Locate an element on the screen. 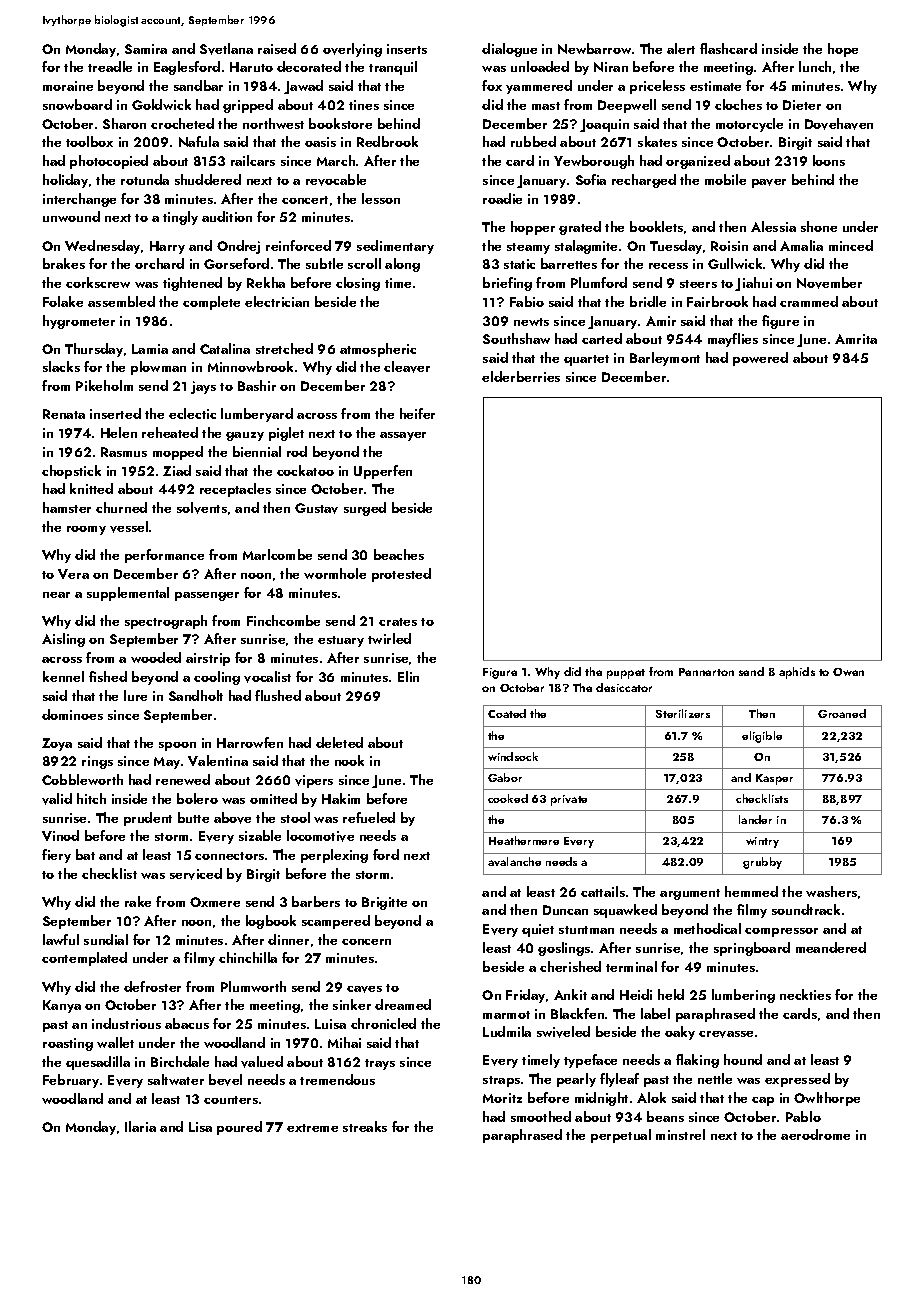 Image resolution: width=924 pixels, height=1308 pixels. valid is located at coordinates (57, 799).
